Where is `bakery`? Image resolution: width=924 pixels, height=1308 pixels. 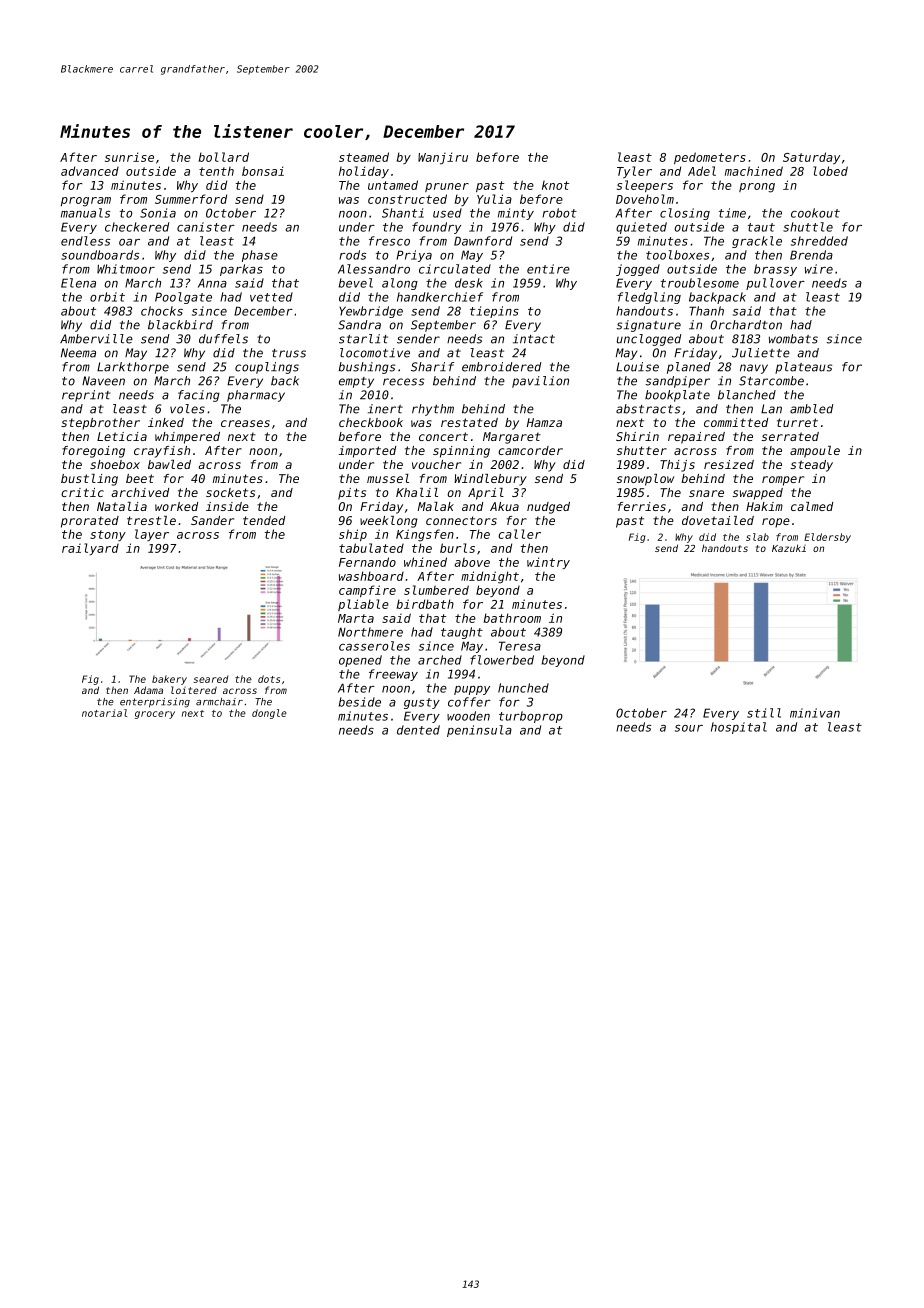
bakery is located at coordinates (169, 680).
